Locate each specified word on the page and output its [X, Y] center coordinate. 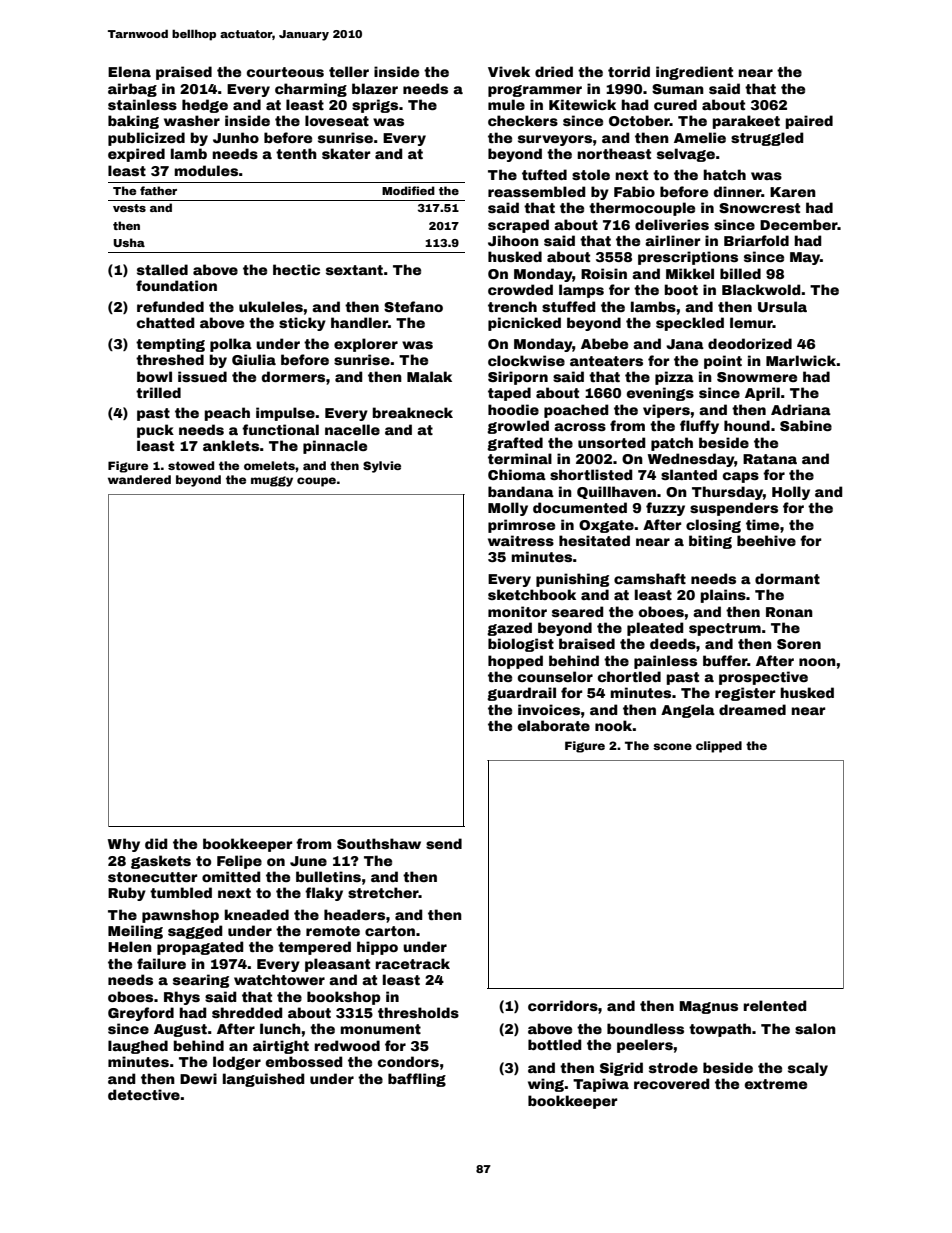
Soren [799, 644]
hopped [515, 662]
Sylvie [382, 467]
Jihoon [513, 240]
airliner [673, 240]
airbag [132, 90]
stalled [162, 269]
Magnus [708, 1007]
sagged [195, 932]
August [180, 1030]
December [799, 224]
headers [354, 914]
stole [591, 174]
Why [124, 845]
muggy [272, 481]
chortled [629, 676]
